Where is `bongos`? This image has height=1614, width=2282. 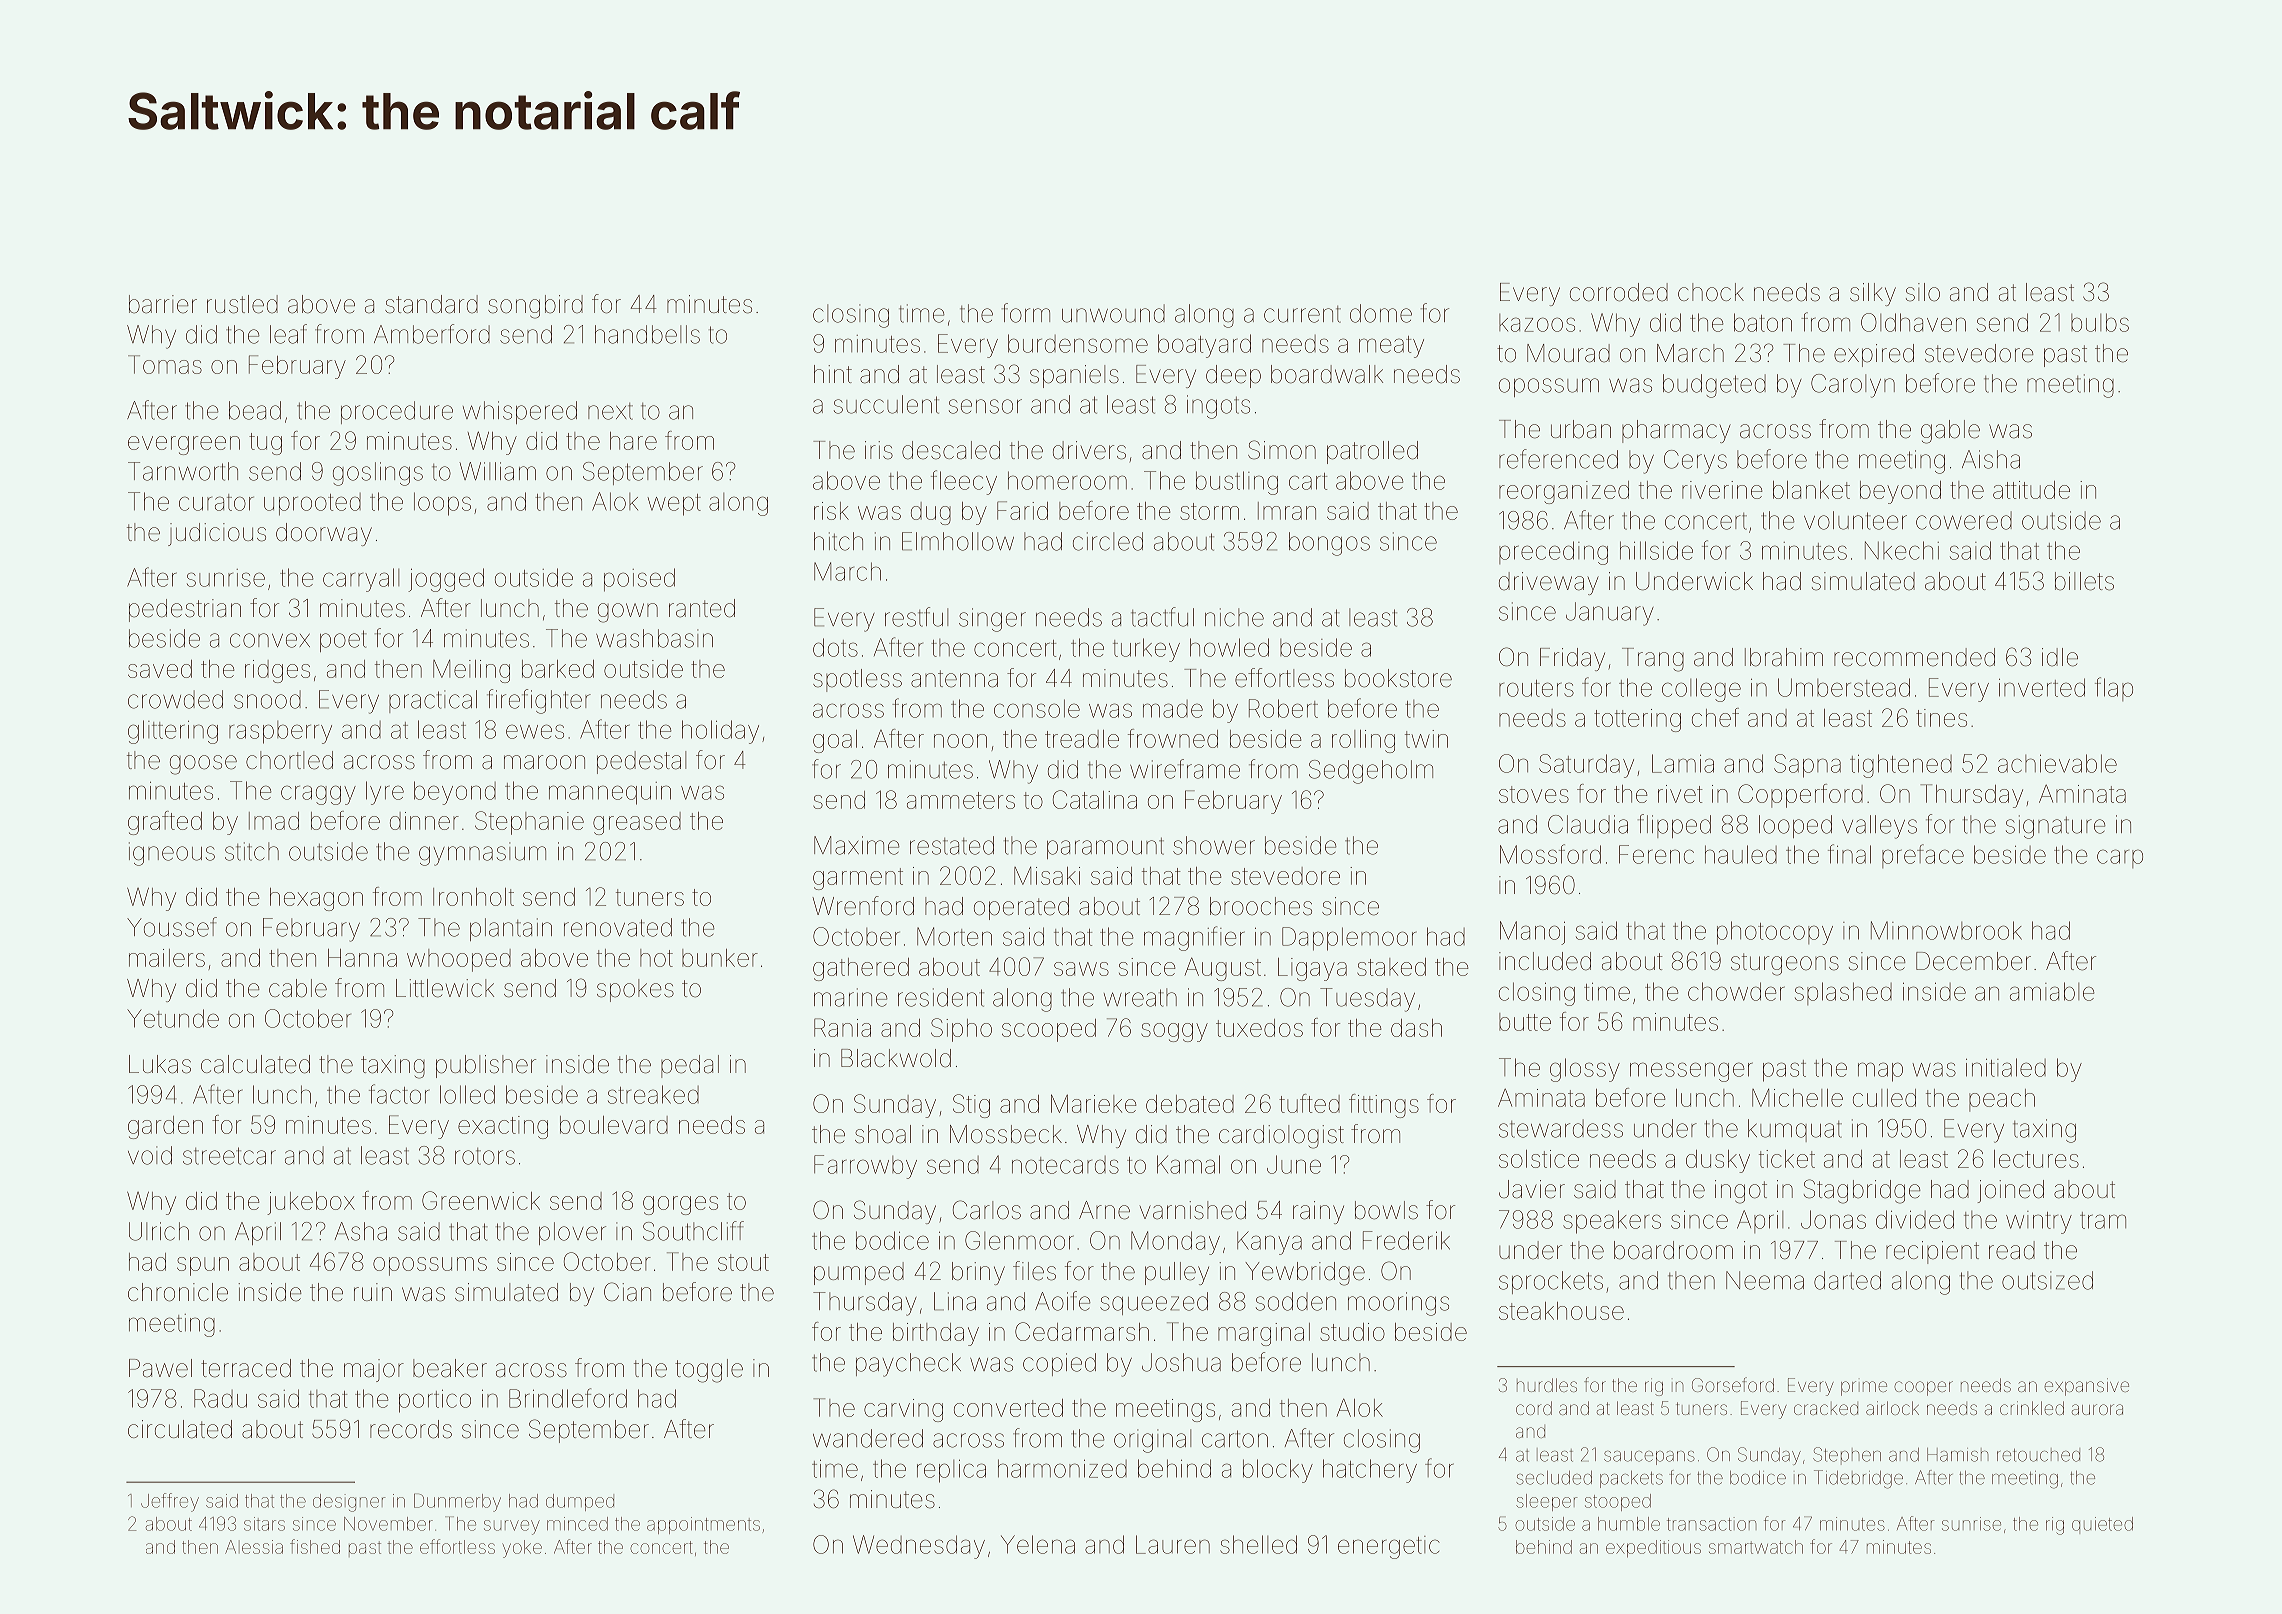 bongos is located at coordinates (1329, 544).
